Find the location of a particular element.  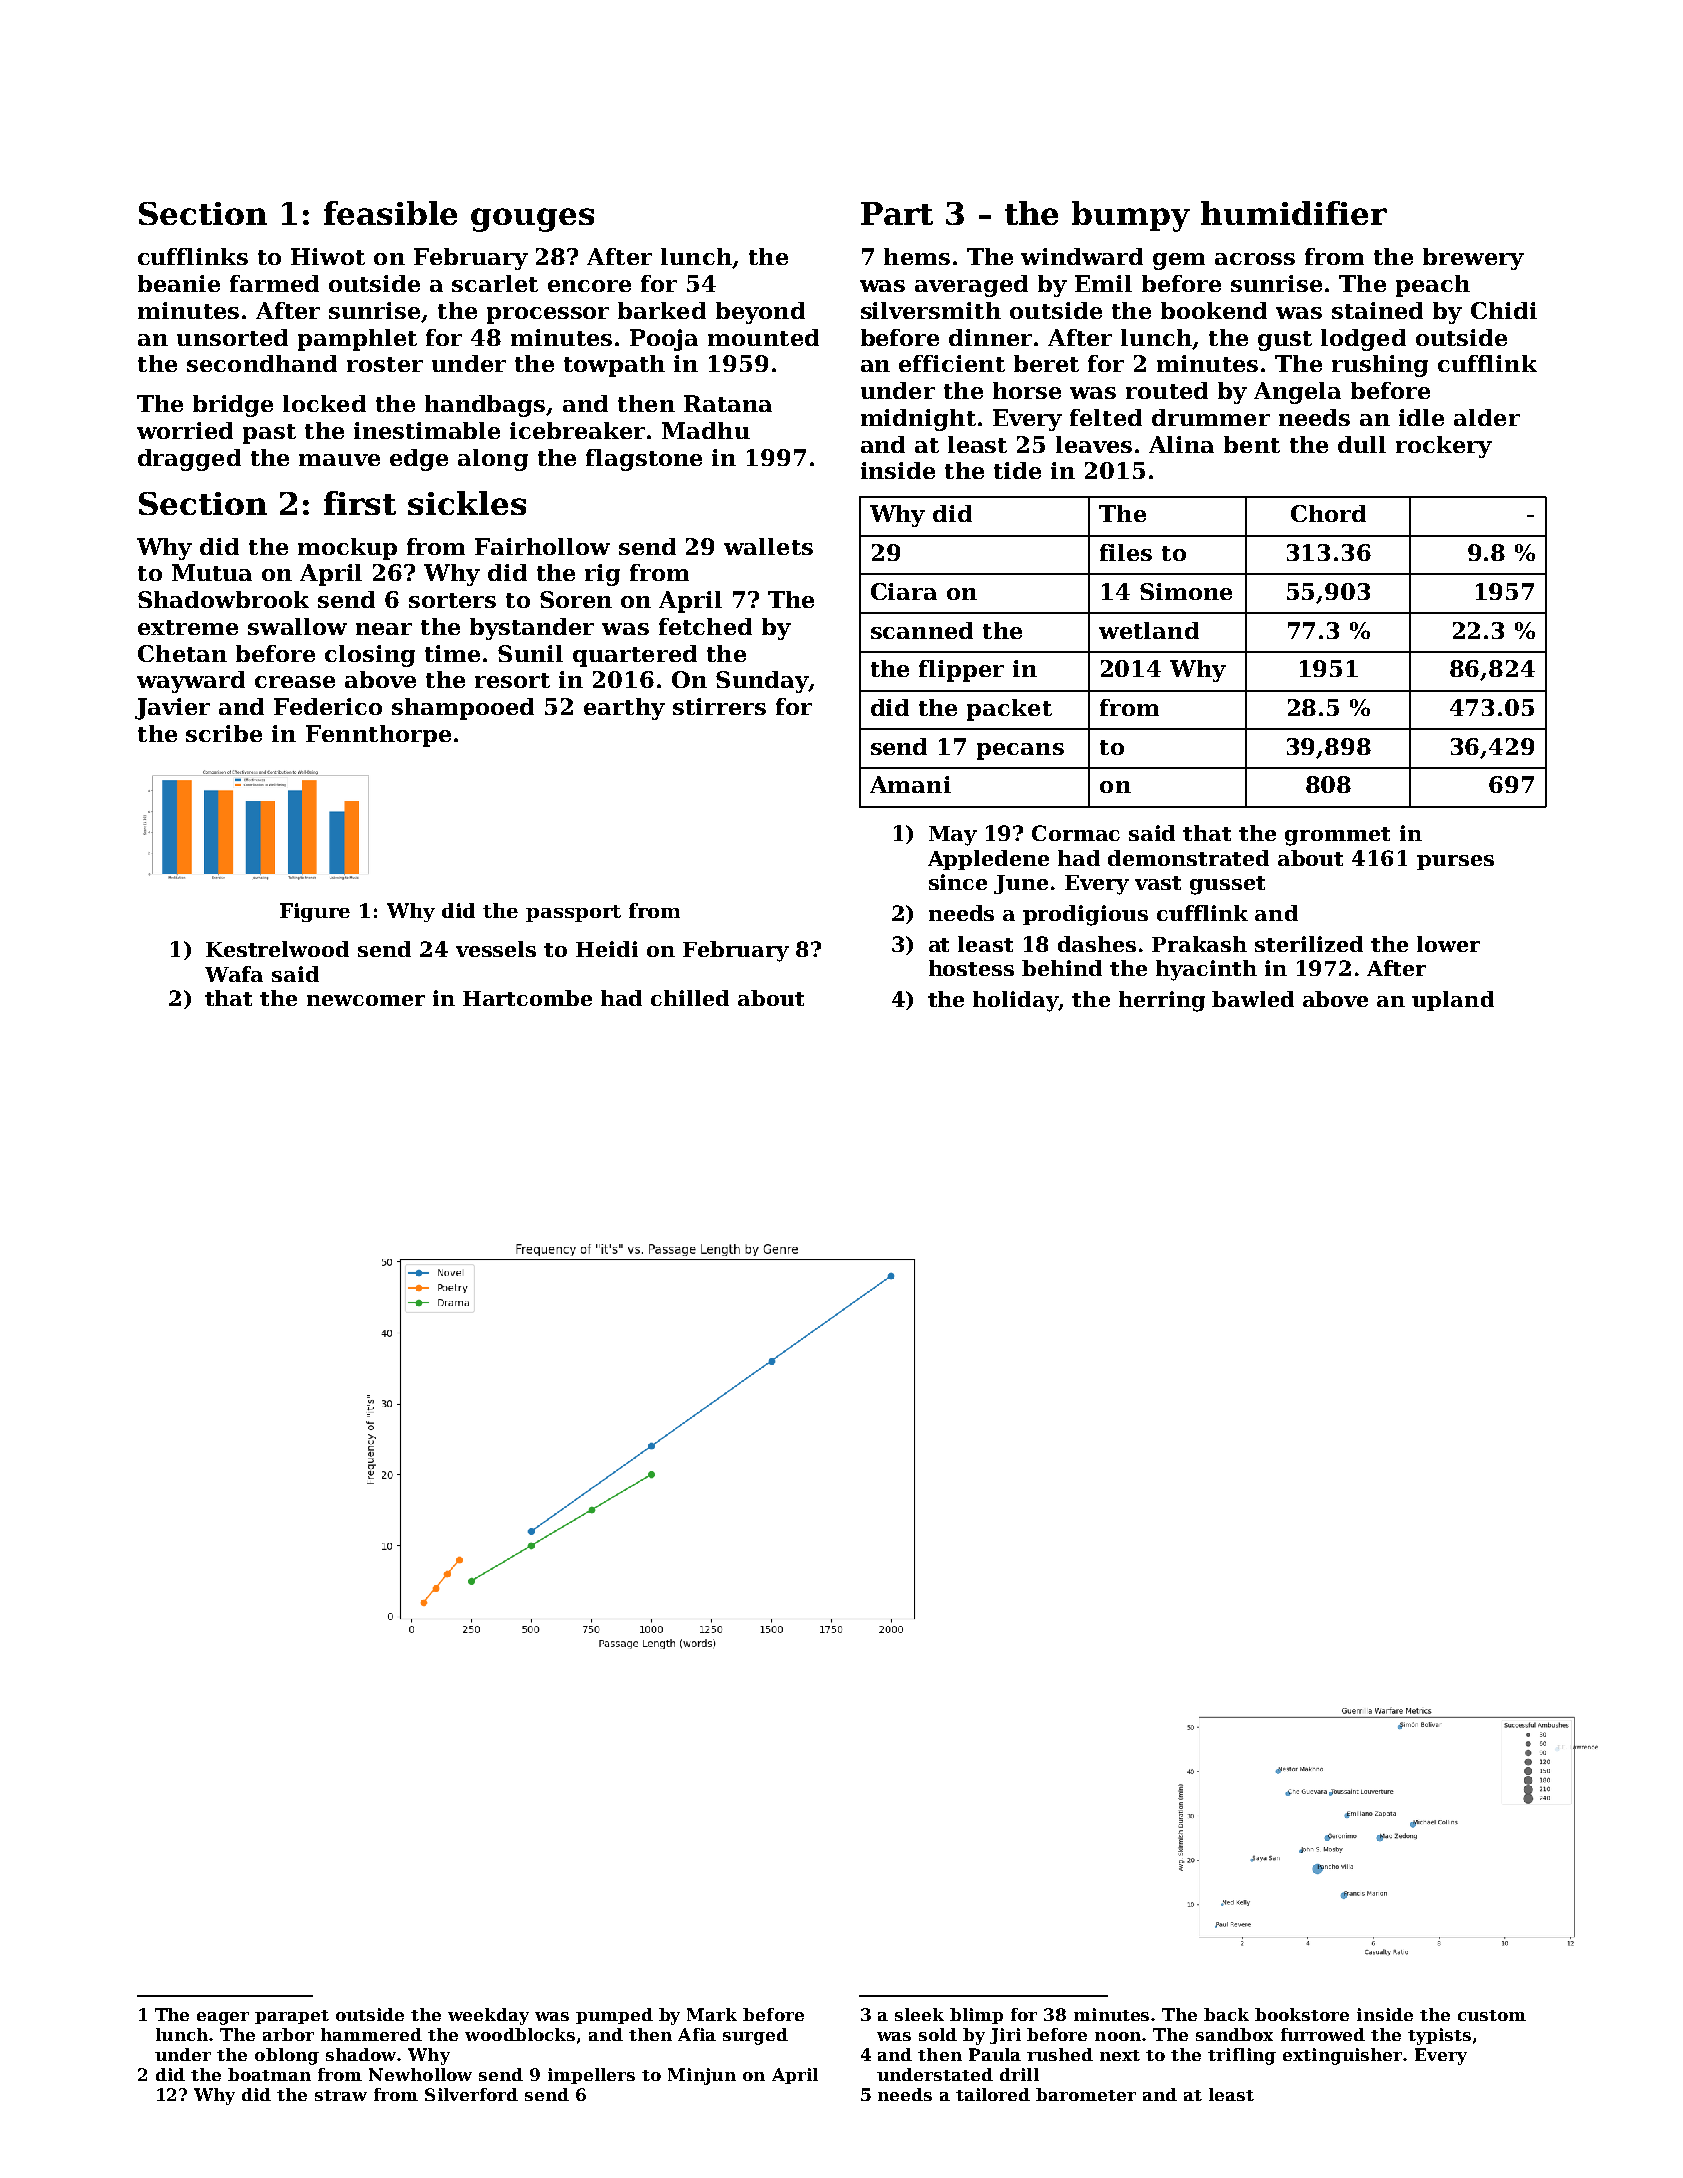

Ciara is located at coordinates (904, 591).
